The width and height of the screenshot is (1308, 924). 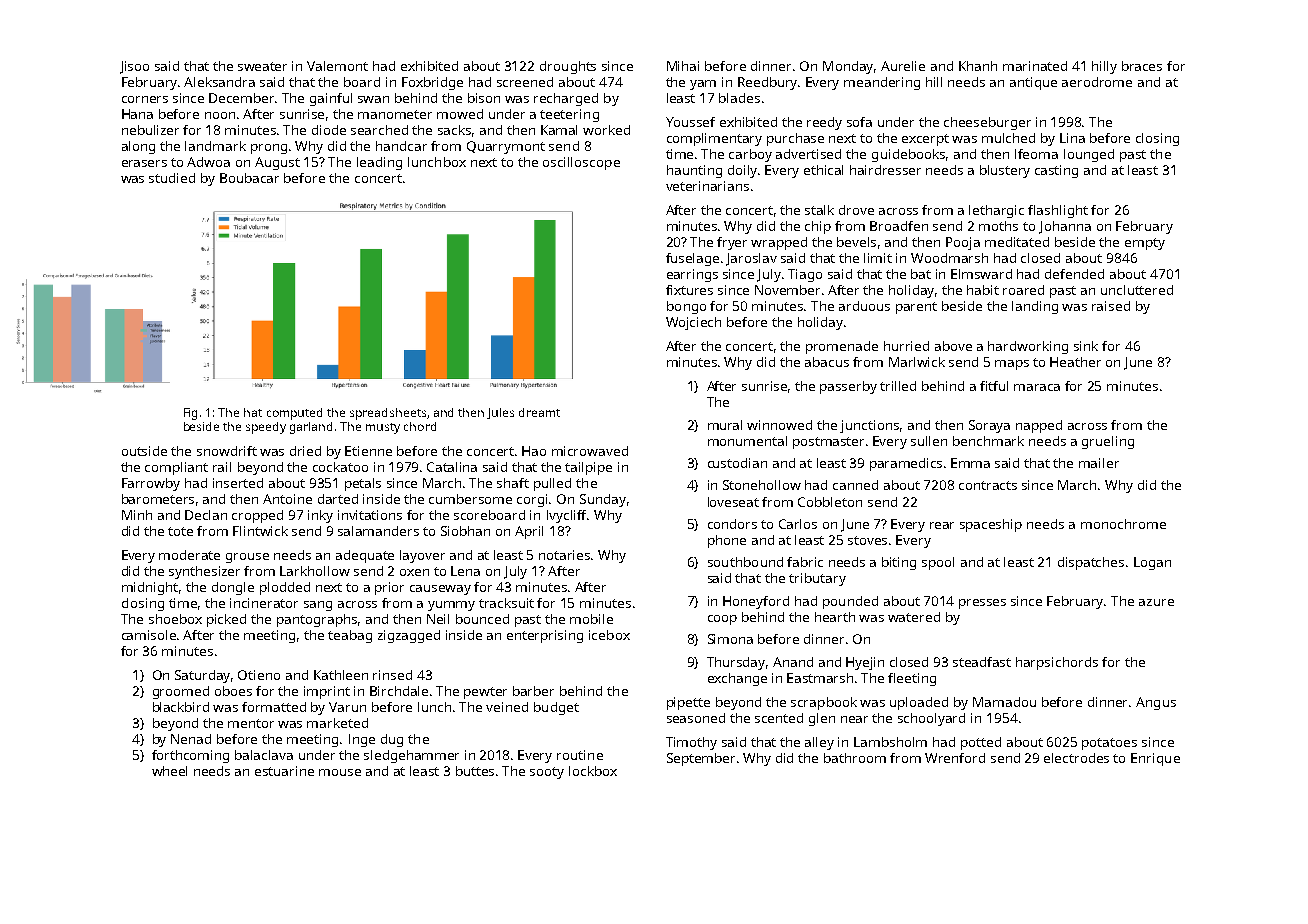 What do you see at coordinates (917, 362) in the screenshot?
I see `Marlwick` at bounding box center [917, 362].
